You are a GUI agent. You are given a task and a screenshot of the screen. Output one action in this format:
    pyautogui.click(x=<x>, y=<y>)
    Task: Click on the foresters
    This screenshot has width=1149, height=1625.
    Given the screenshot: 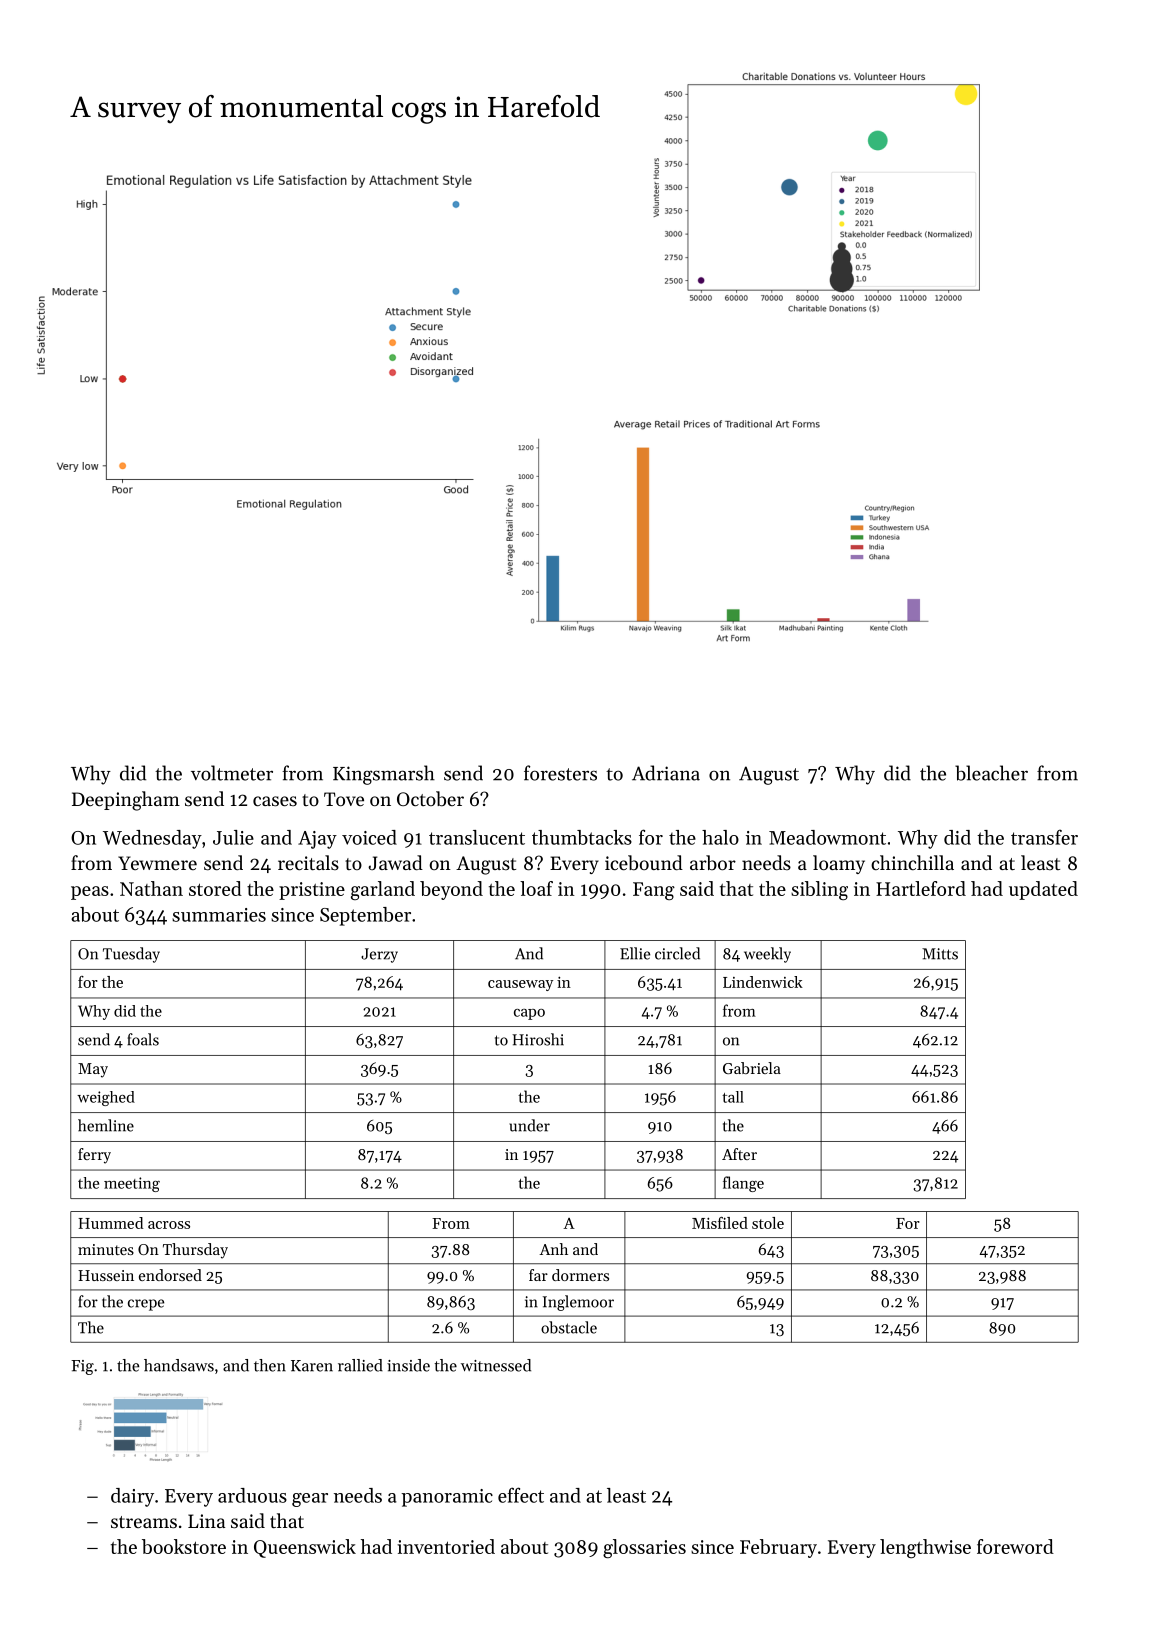 What is the action you would take?
    pyautogui.click(x=560, y=773)
